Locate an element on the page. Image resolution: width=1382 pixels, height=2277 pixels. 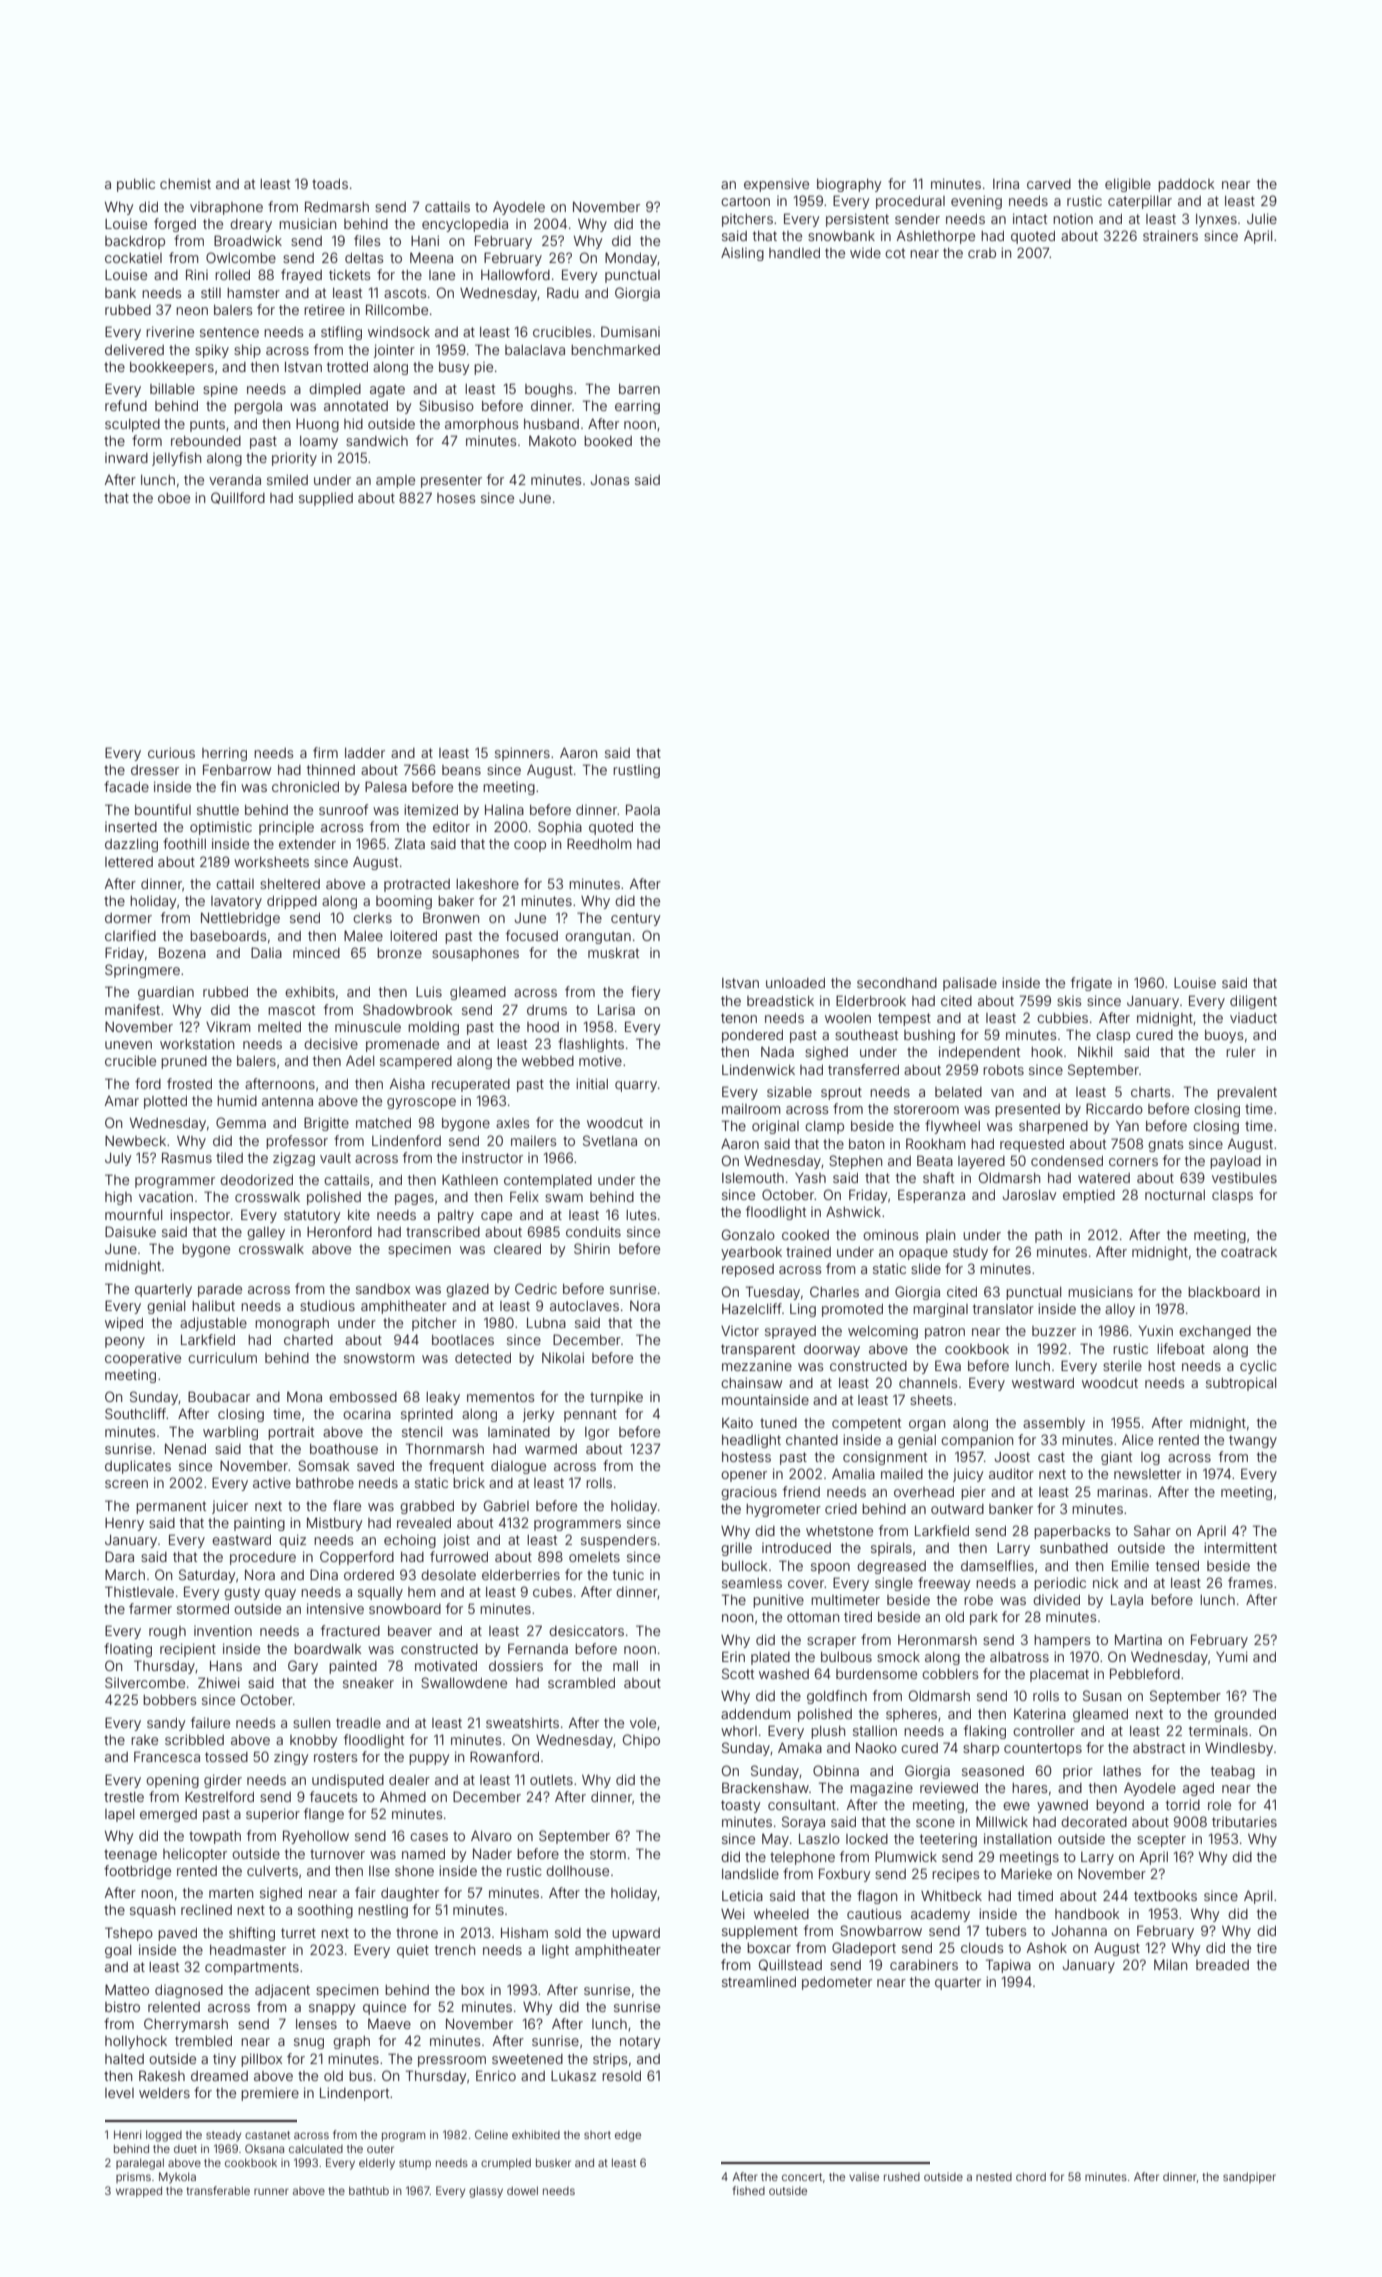
charted is located at coordinates (308, 1340).
